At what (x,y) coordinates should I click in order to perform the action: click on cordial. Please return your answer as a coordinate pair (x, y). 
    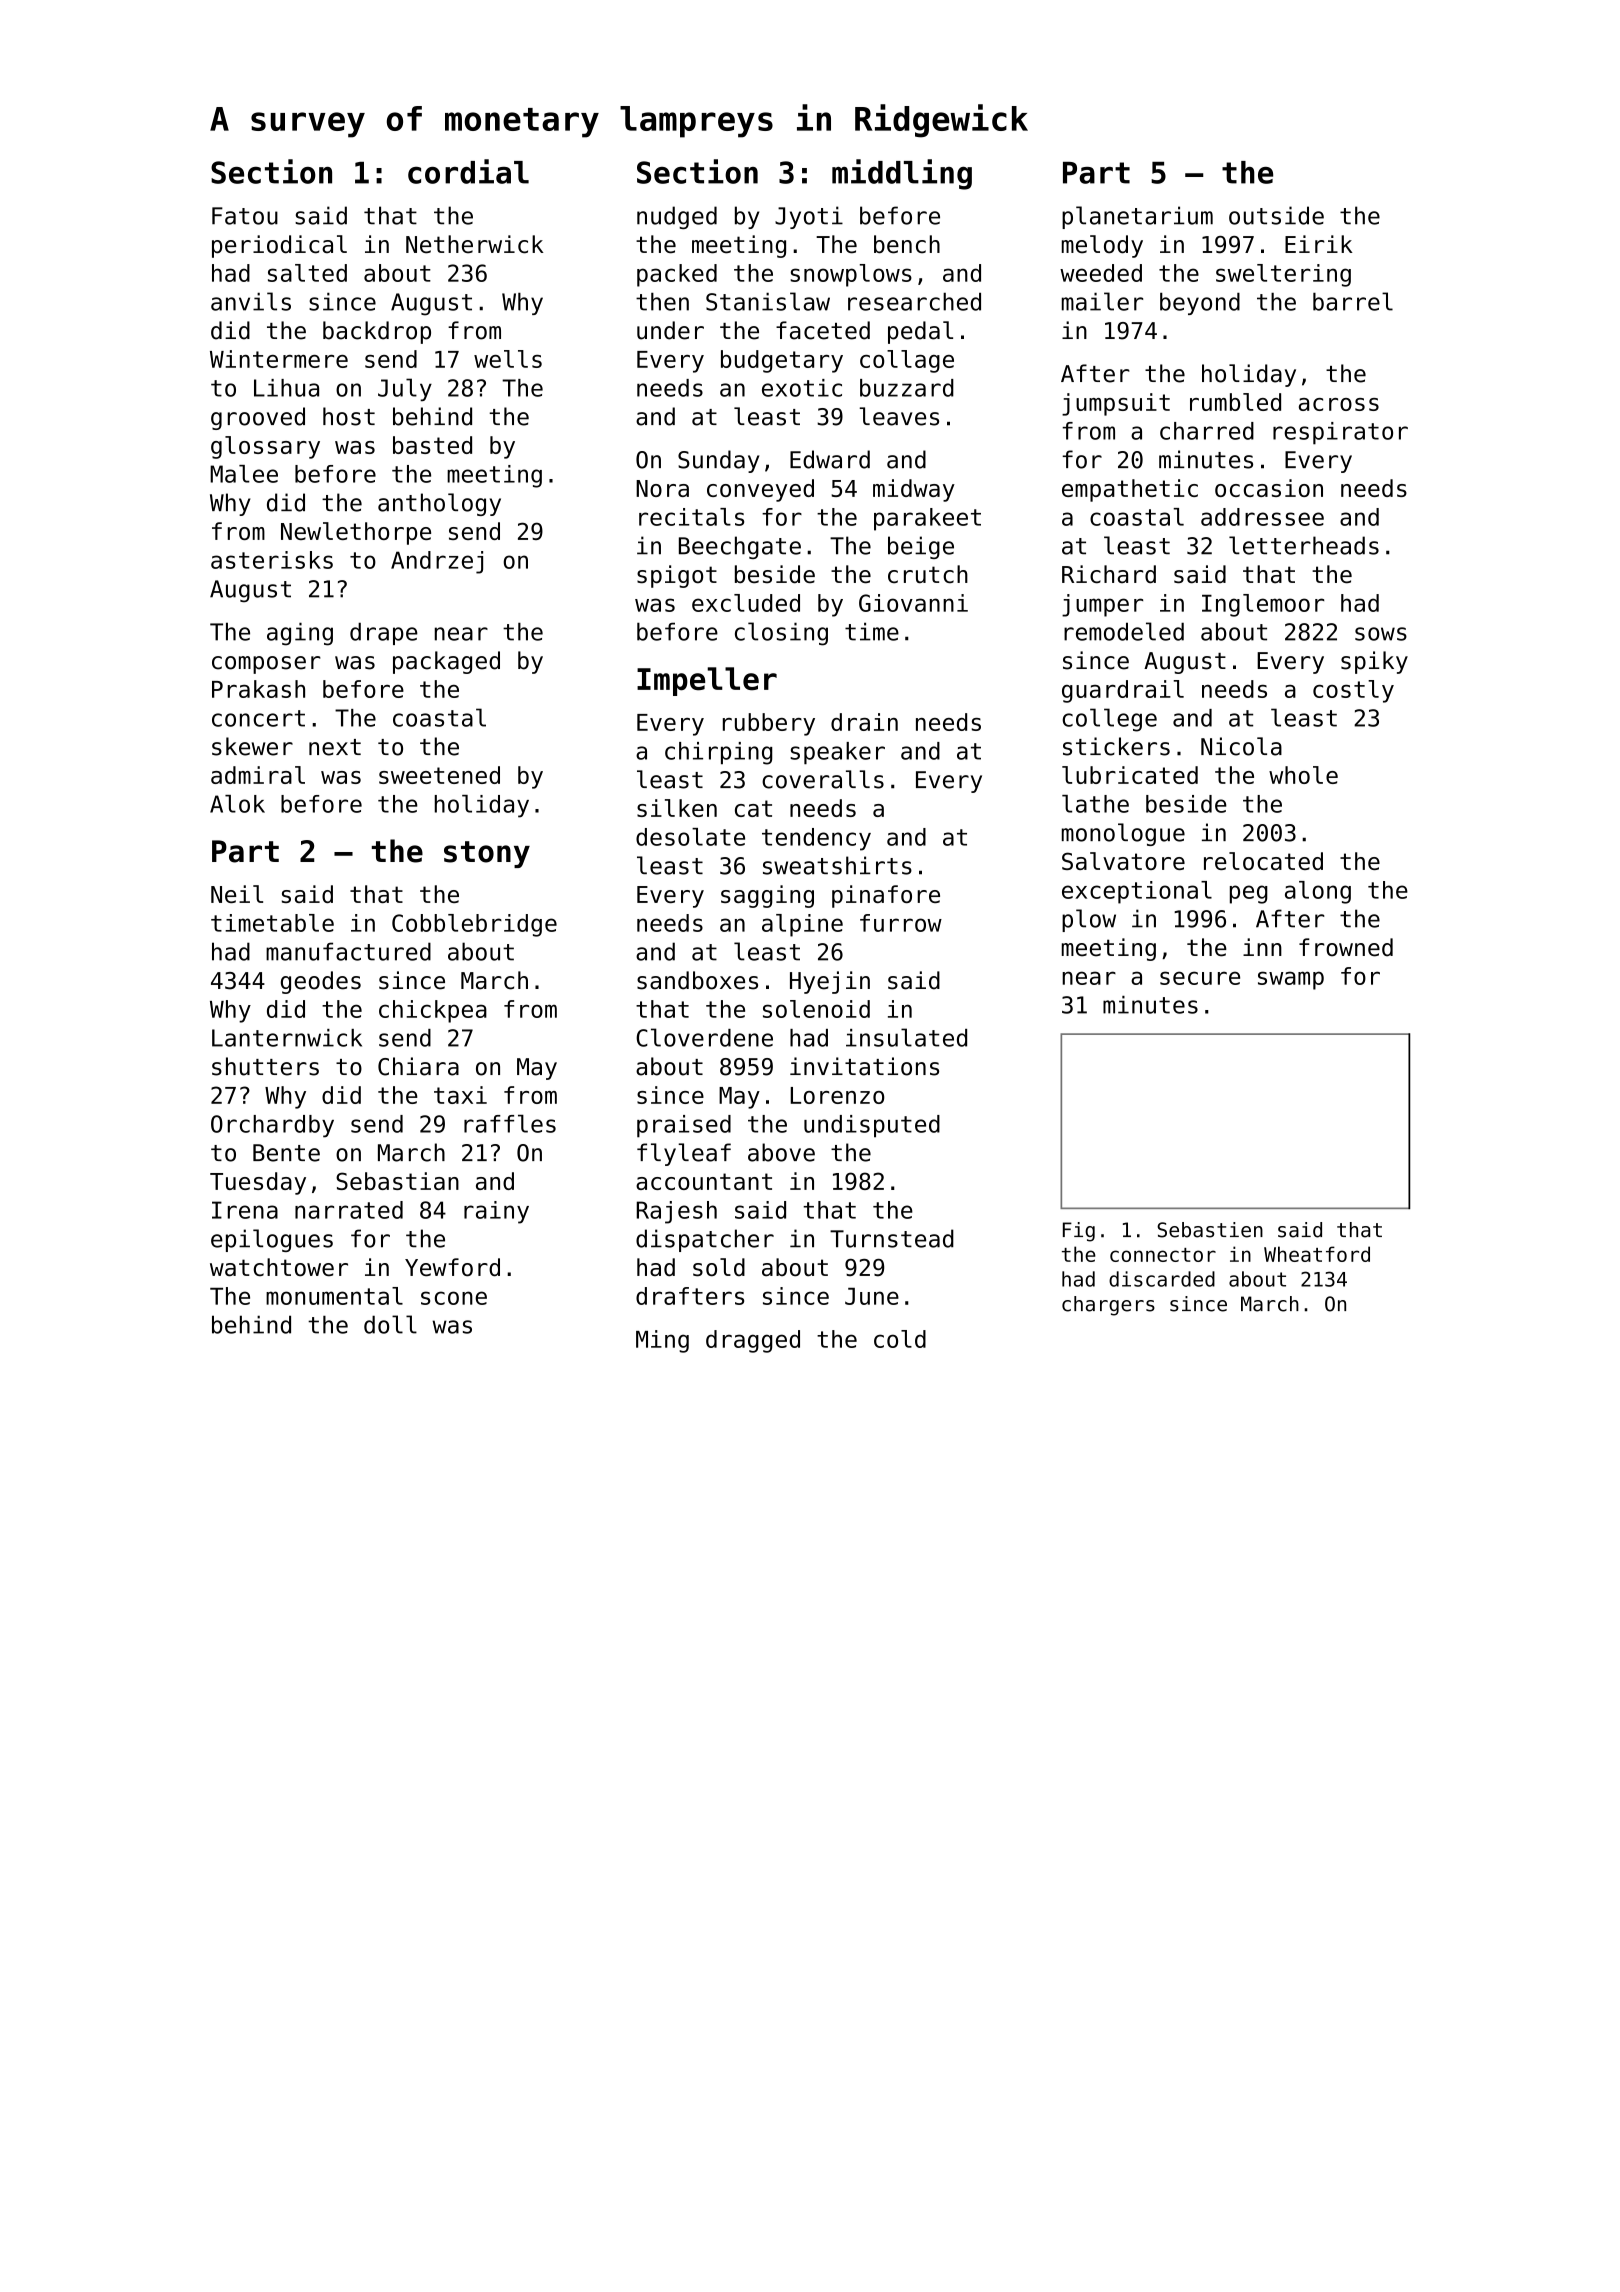
    Looking at the image, I should click on (468, 171).
